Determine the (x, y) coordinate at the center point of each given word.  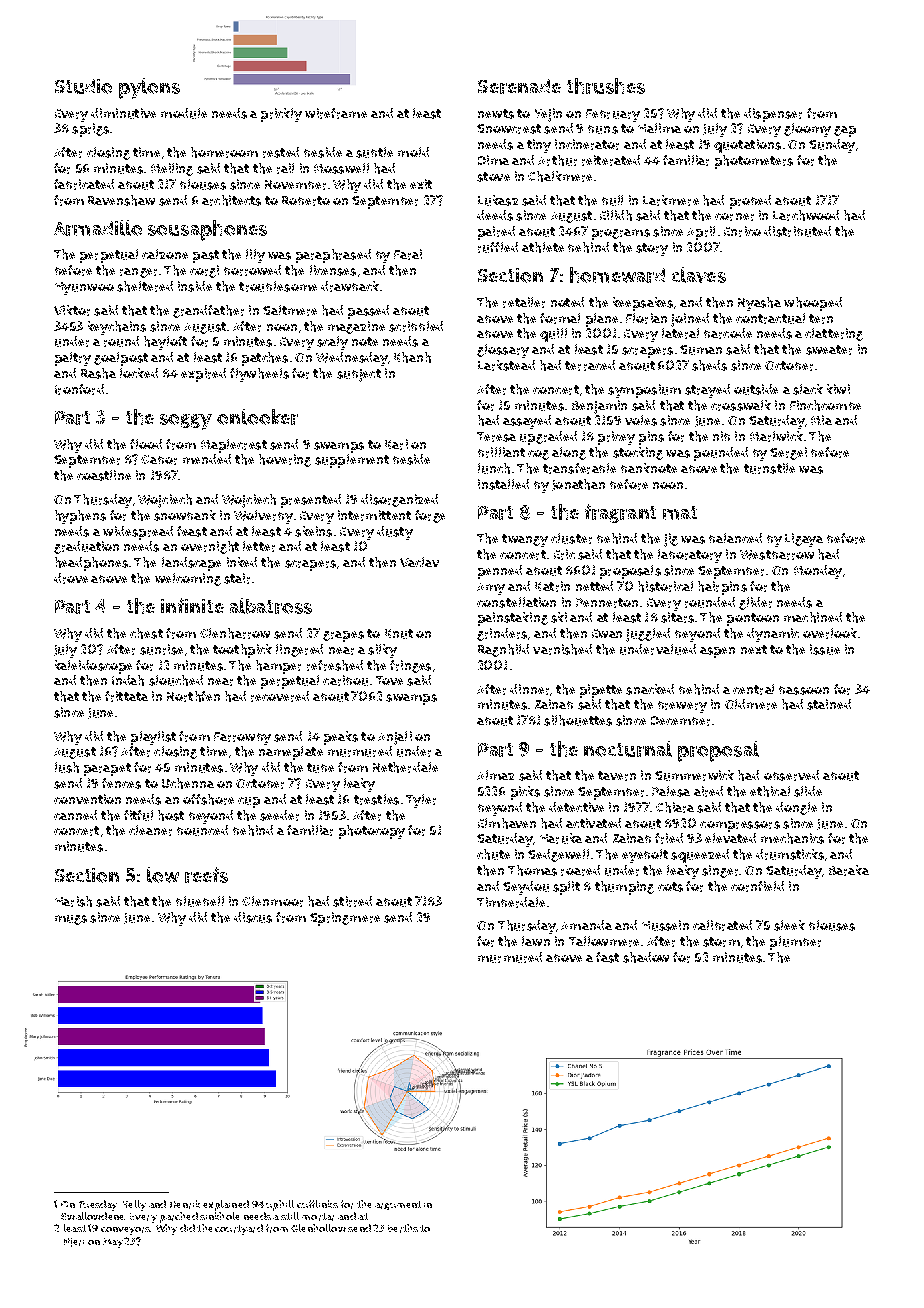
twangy (525, 540)
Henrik (185, 1204)
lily (255, 256)
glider (755, 603)
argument (398, 1205)
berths (403, 1228)
